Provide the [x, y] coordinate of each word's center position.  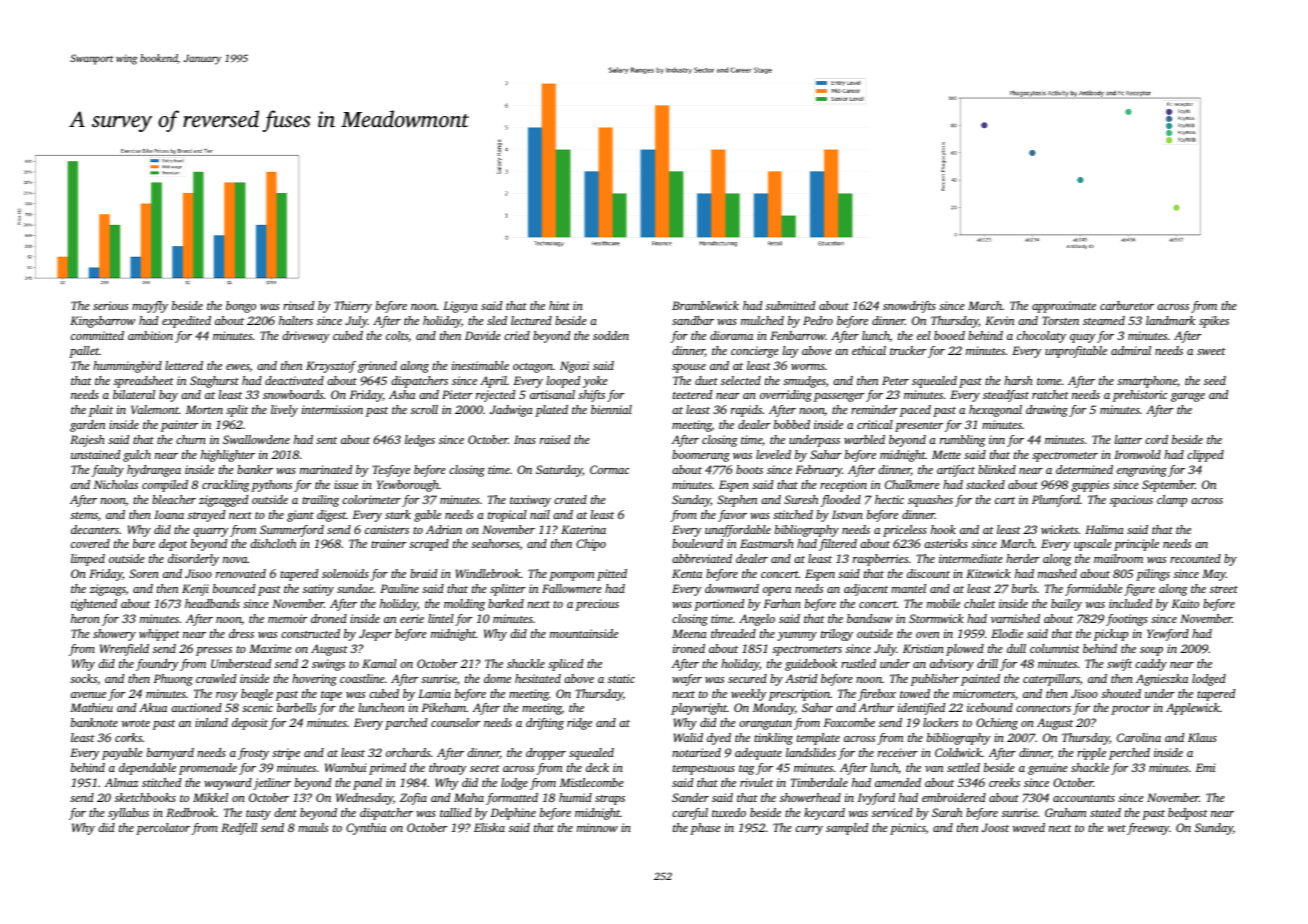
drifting [545, 724]
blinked [997, 469]
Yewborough [408, 486]
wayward [228, 784]
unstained [95, 454]
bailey [1066, 605]
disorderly [193, 560]
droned [329, 618]
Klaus [1202, 737]
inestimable [480, 365]
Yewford [1168, 635]
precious [597, 605]
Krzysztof [331, 367]
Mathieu [91, 707]
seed [1215, 380]
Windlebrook [488, 573]
